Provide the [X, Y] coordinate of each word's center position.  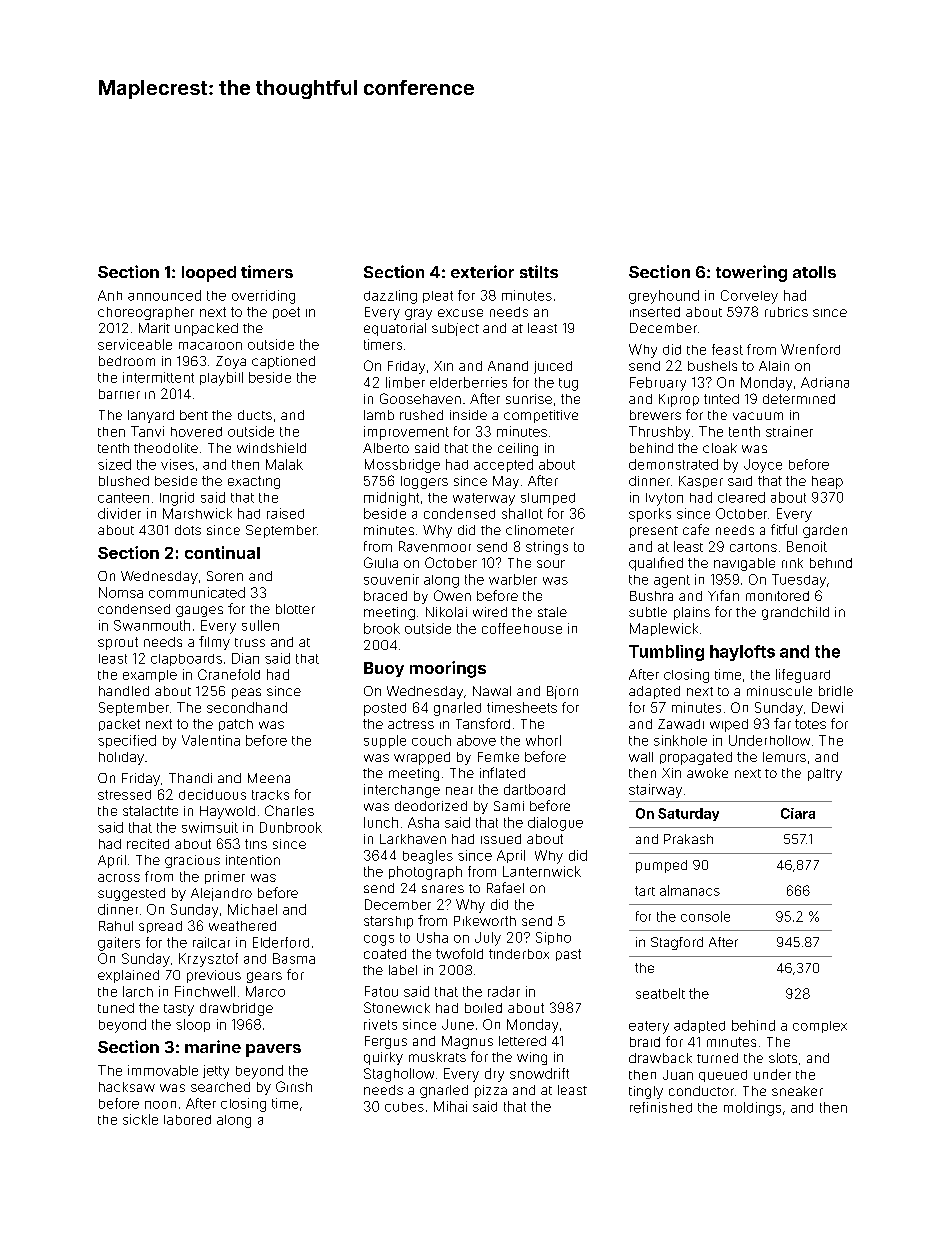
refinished [661, 1107]
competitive [541, 416]
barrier [119, 394]
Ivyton [664, 499]
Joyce [763, 466]
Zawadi [681, 724]
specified [127, 741]
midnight [391, 499]
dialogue [555, 824]
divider [119, 513]
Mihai [450, 1106]
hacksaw [127, 1087]
